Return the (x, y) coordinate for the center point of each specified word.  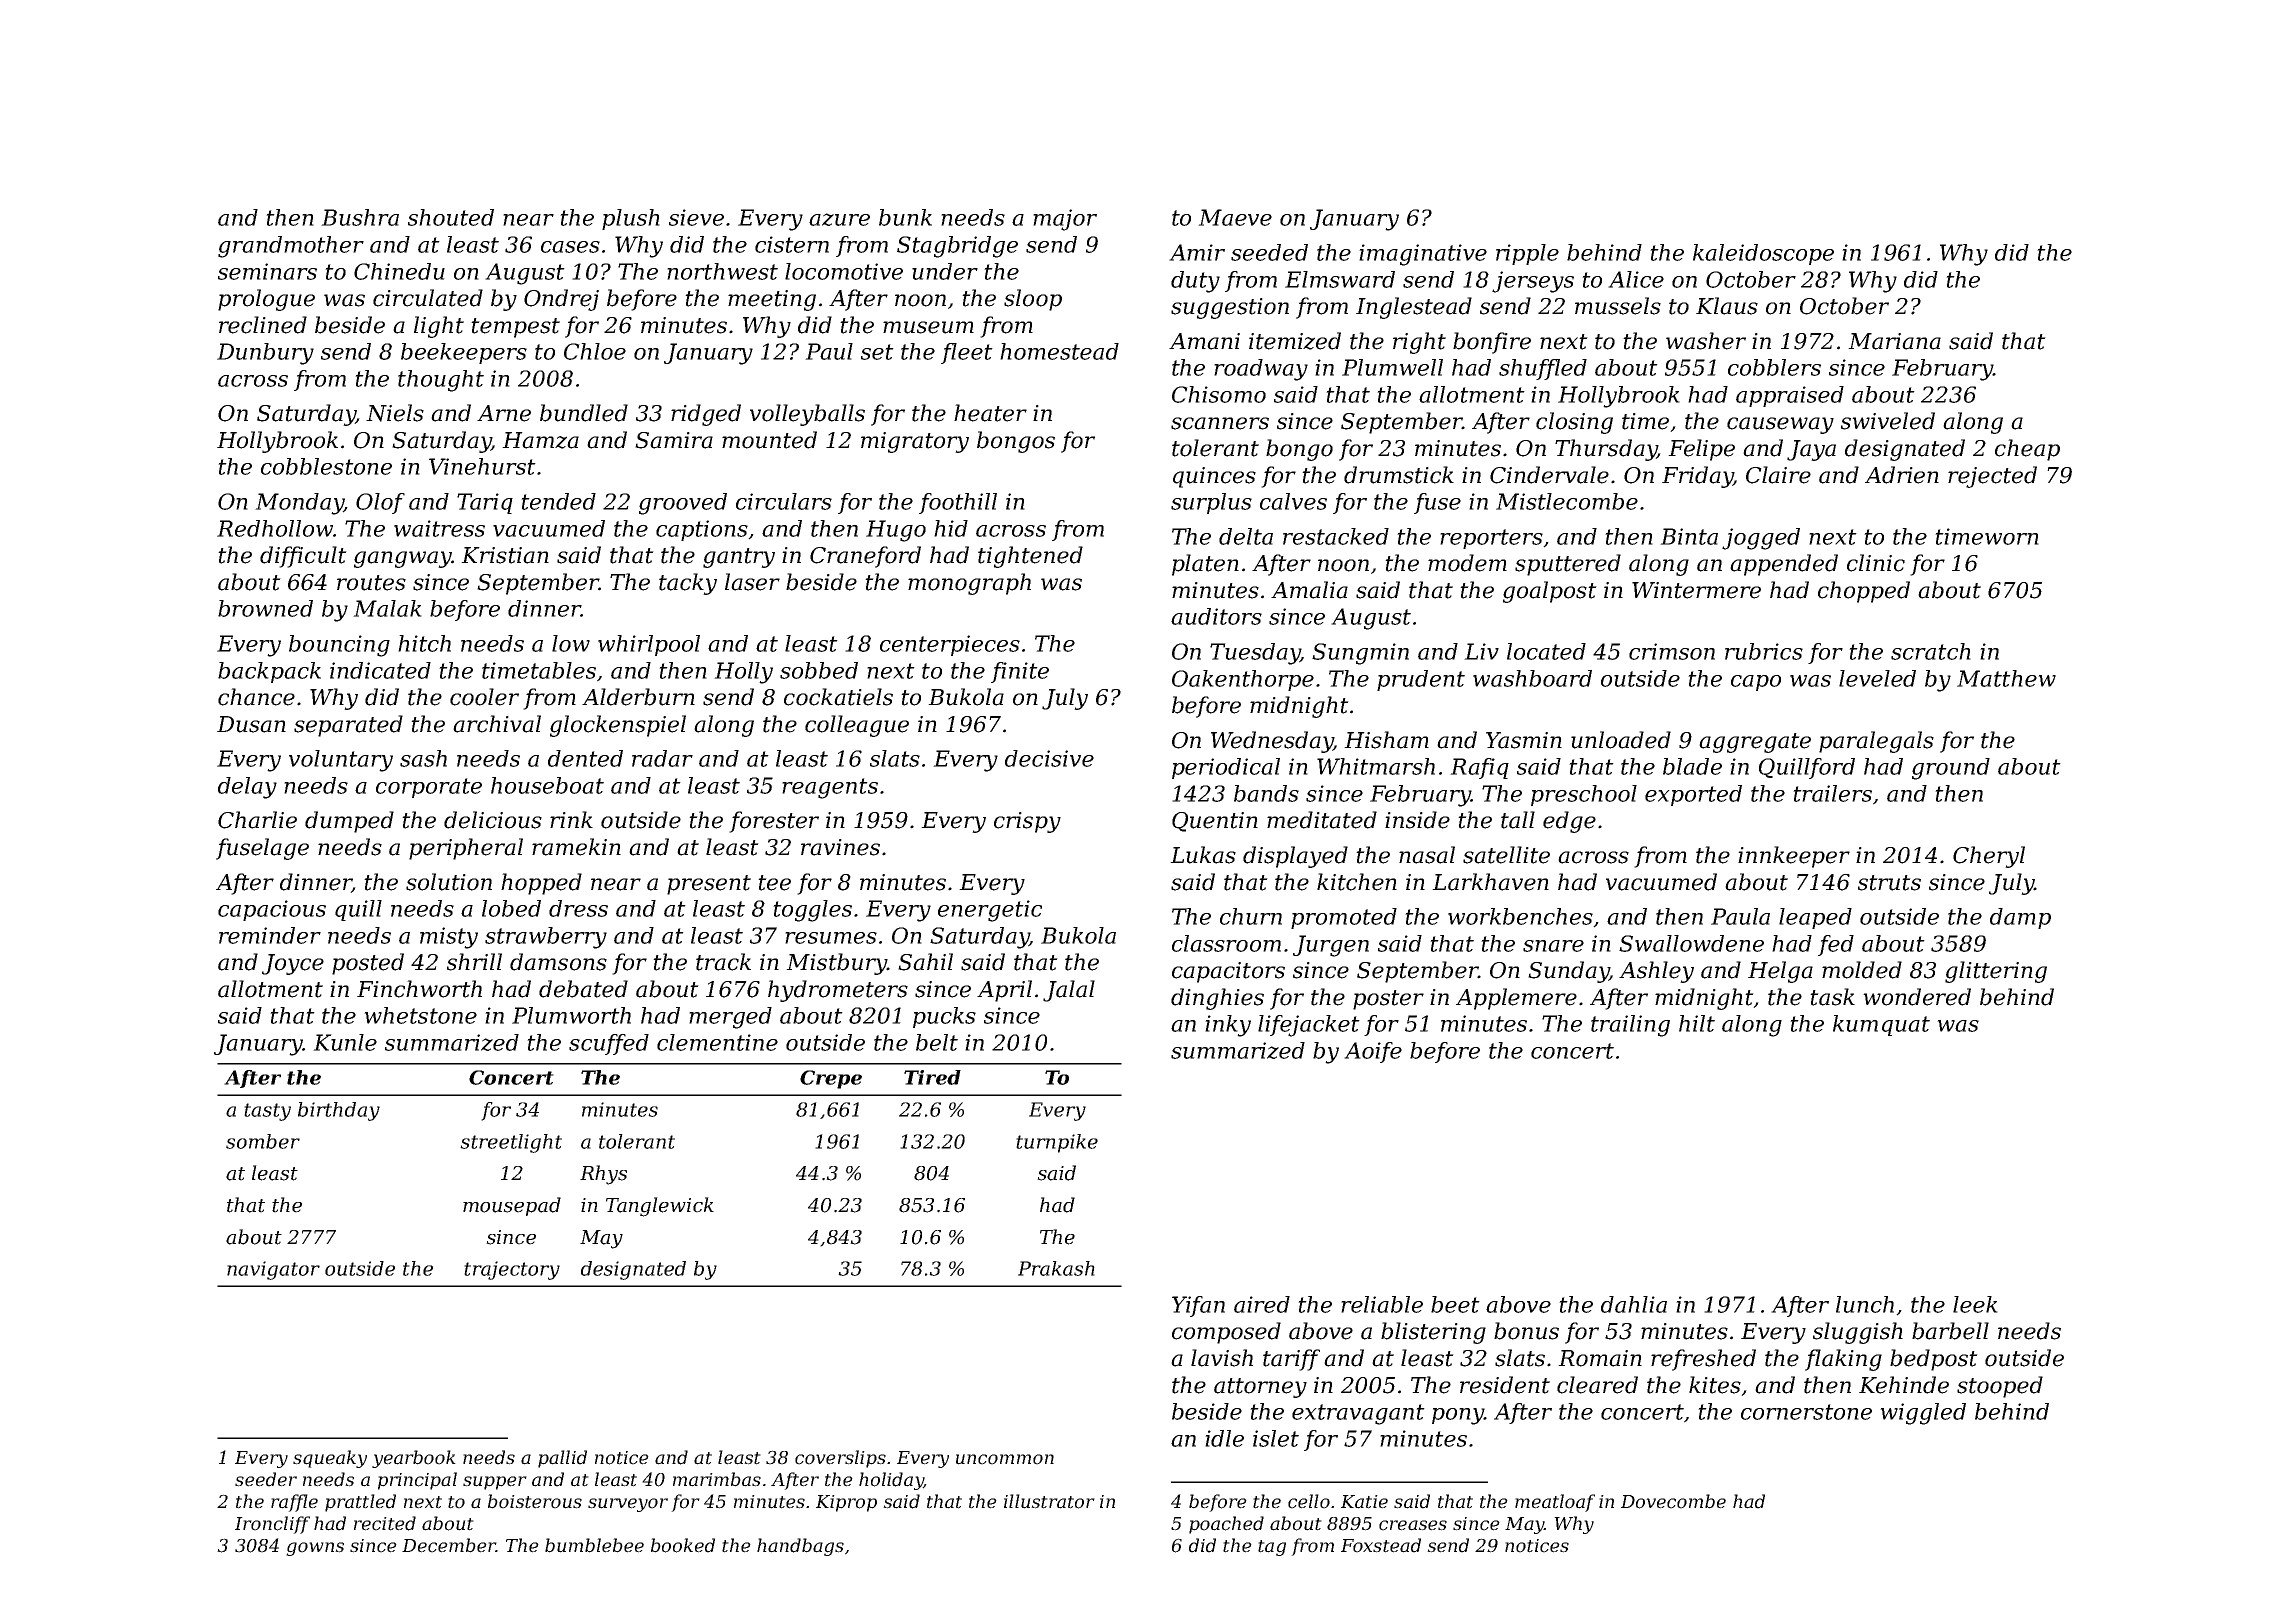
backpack (269, 672)
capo (1756, 683)
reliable (1382, 1304)
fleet (967, 353)
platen (1205, 565)
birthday (339, 1111)
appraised (1790, 396)
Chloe (595, 351)
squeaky (330, 1459)
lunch (1865, 1304)
